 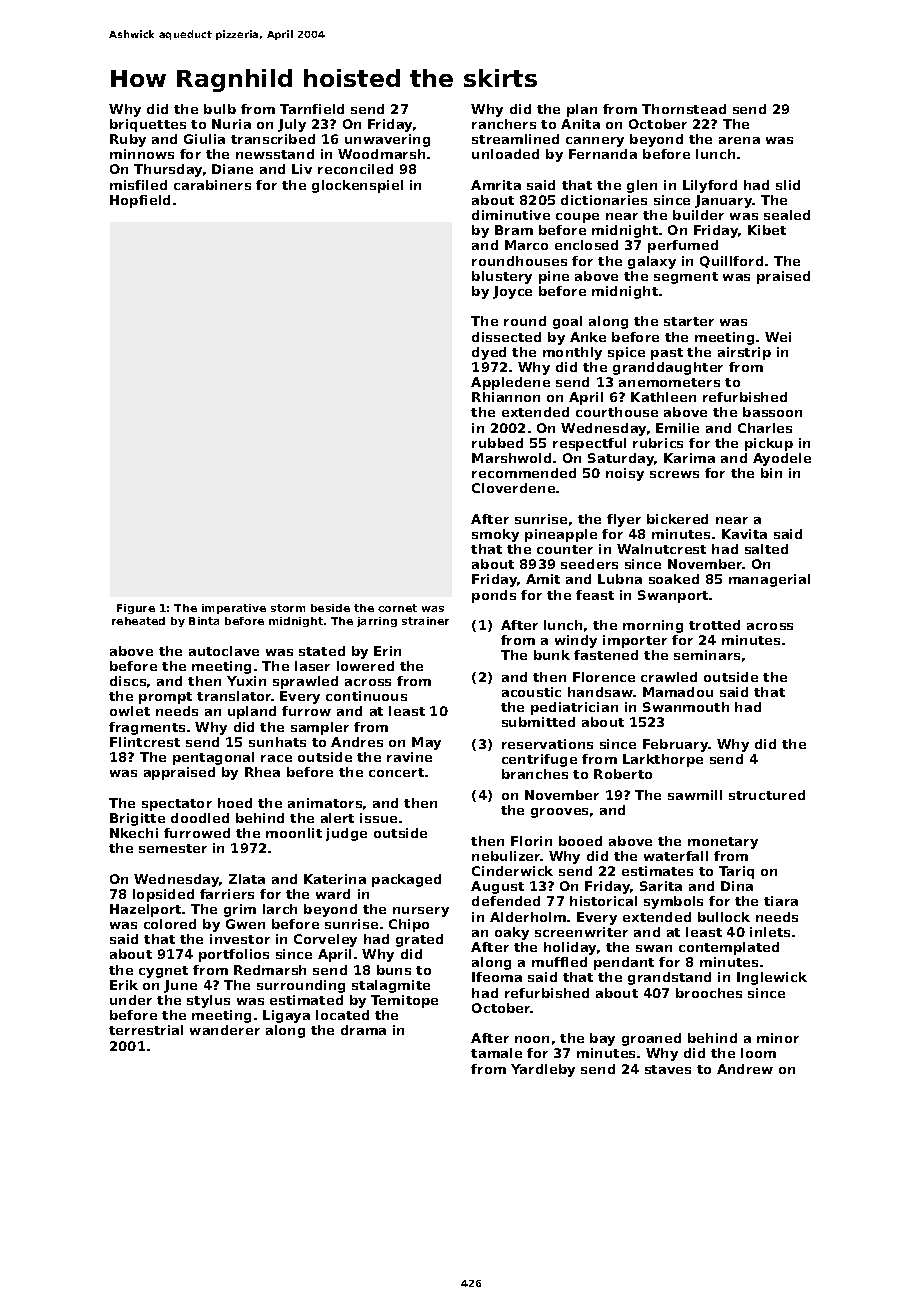 I want to click on Hazelport, so click(x=145, y=910).
